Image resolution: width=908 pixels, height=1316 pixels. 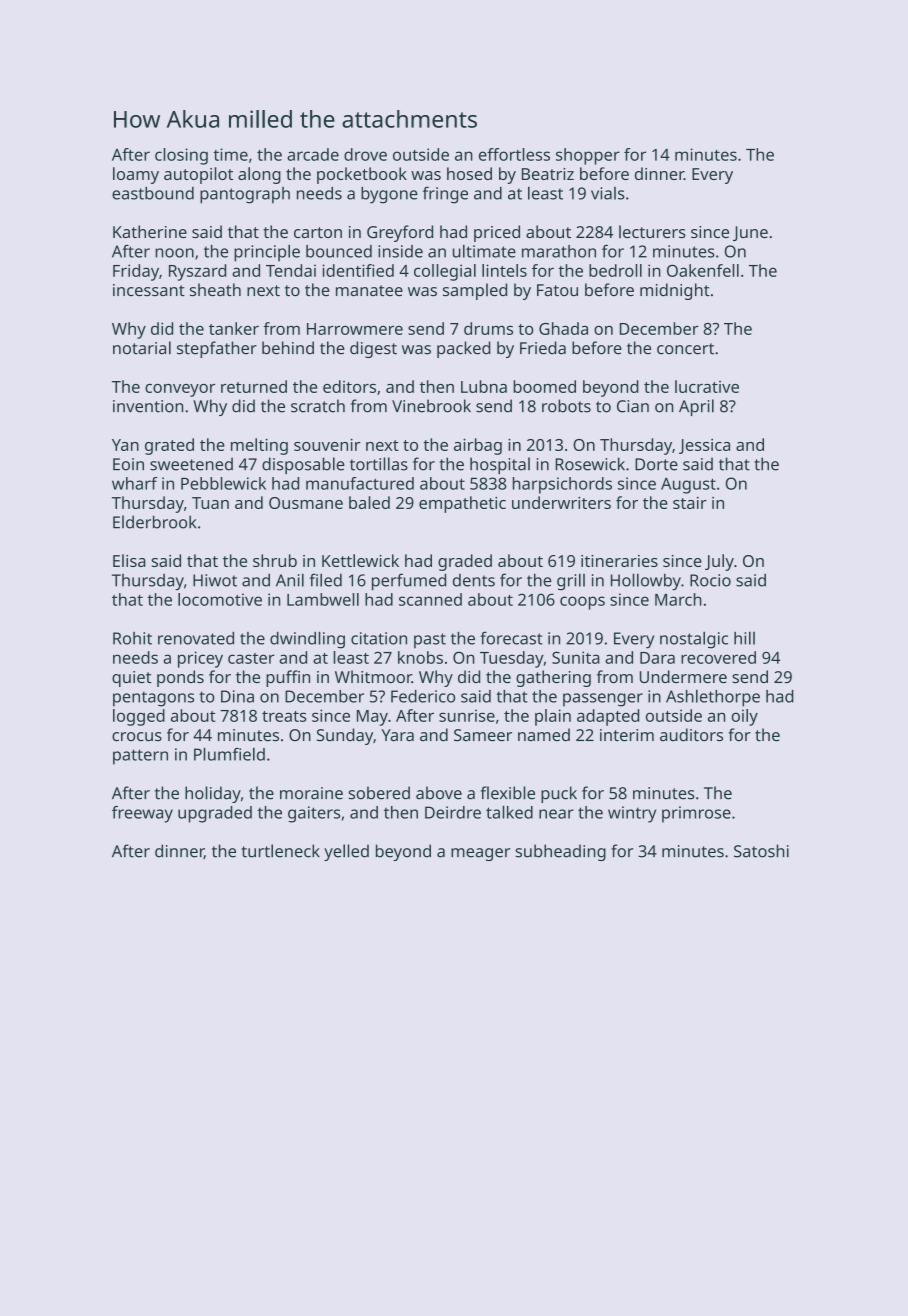 What do you see at coordinates (588, 156) in the document?
I see `shopper` at bounding box center [588, 156].
